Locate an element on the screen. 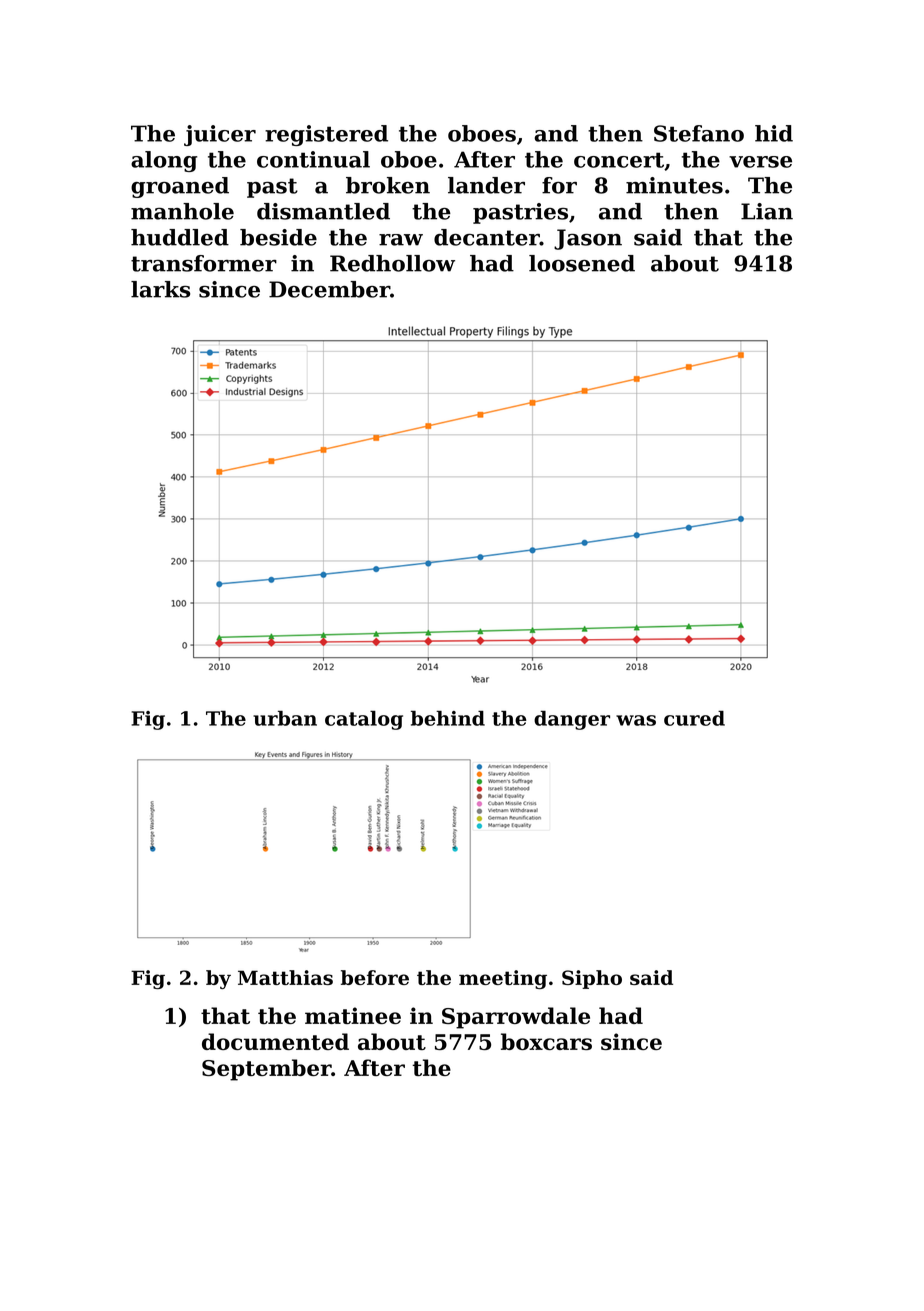  Redhollow is located at coordinates (392, 263).
